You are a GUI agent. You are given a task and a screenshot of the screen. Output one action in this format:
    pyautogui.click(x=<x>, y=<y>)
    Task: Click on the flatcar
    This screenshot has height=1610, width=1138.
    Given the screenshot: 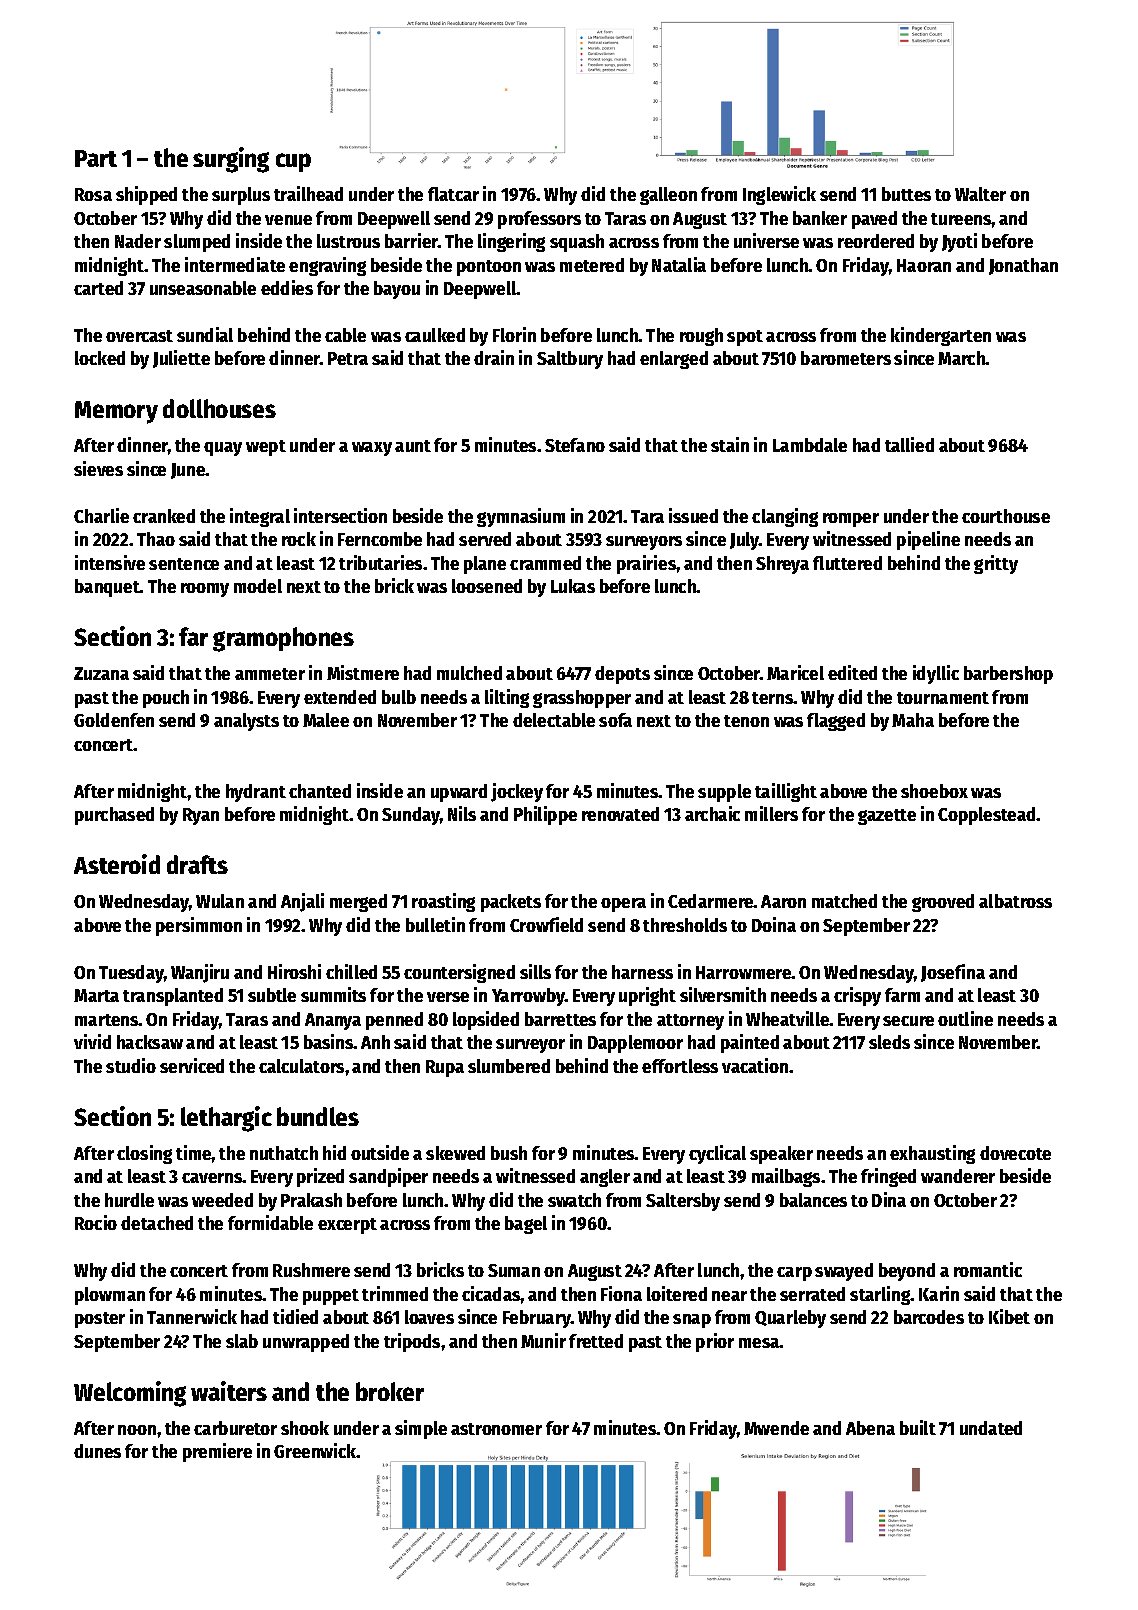 What is the action you would take?
    pyautogui.click(x=453, y=194)
